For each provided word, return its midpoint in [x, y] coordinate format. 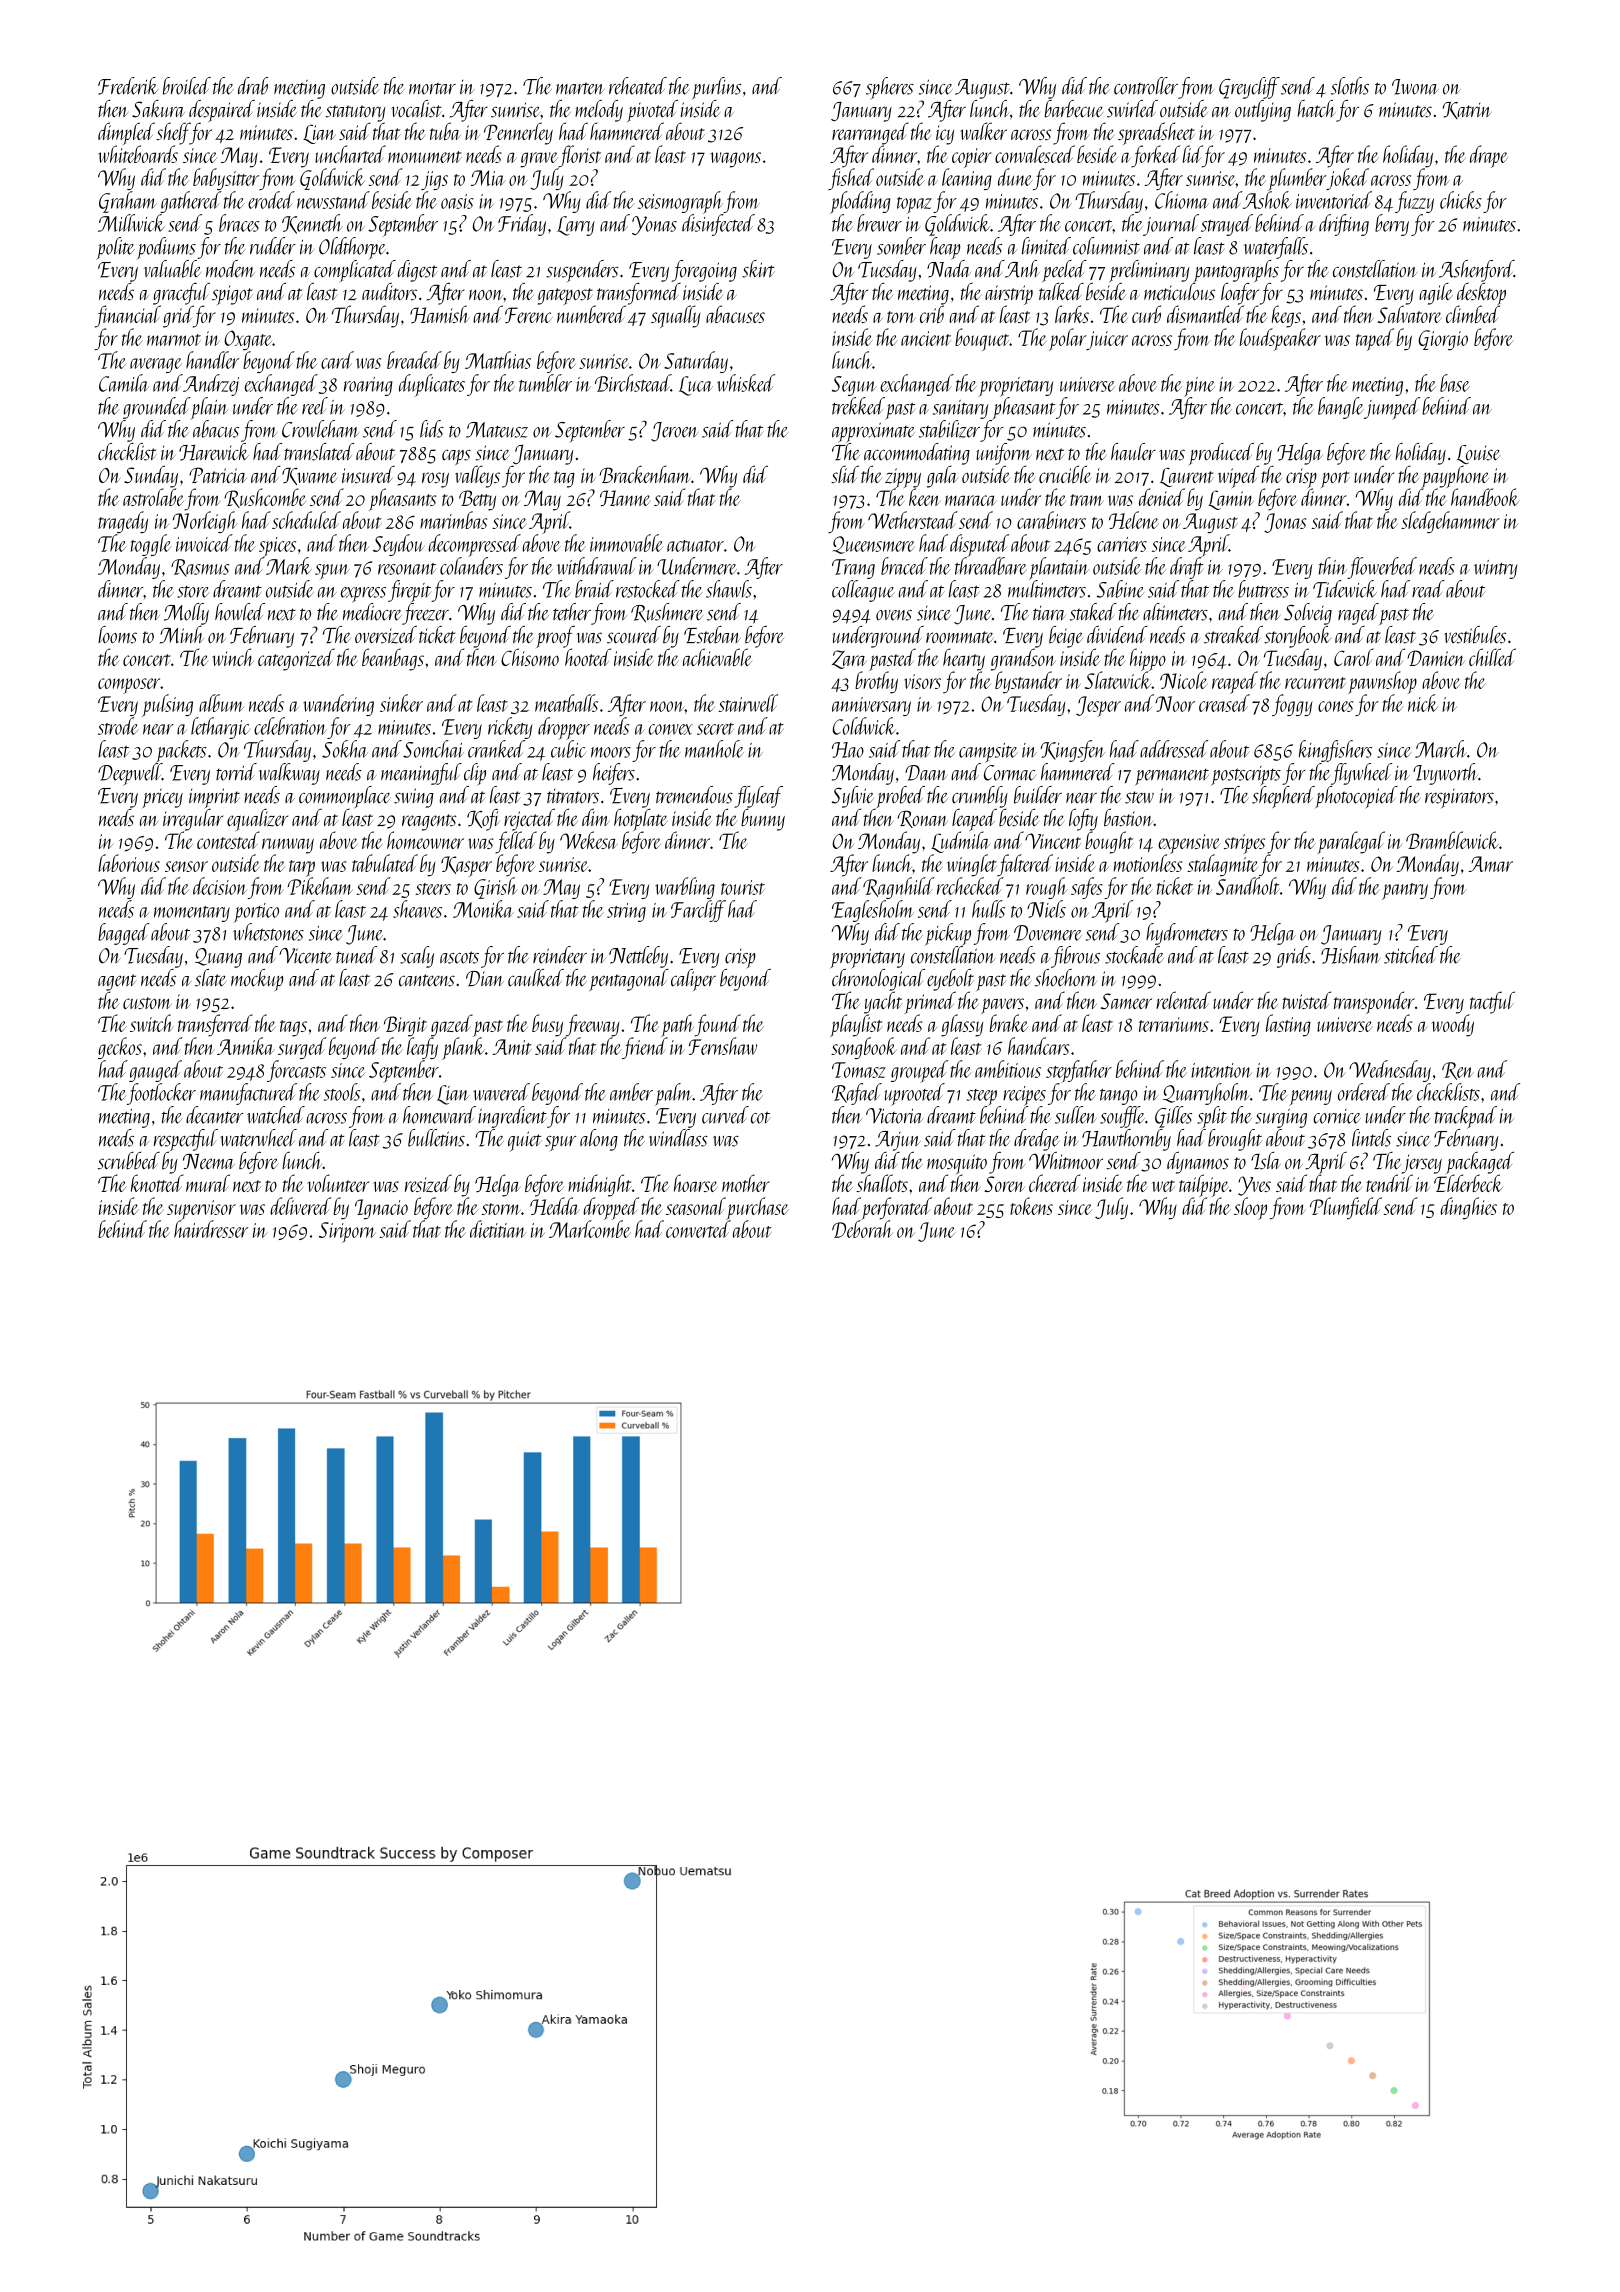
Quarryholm [1206, 1094]
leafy [422, 1048]
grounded [156, 408]
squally [676, 316]
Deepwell [130, 774]
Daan [926, 773]
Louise [1478, 454]
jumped [1392, 408]
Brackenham [645, 474]
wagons [735, 160]
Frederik [128, 86]
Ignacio [381, 1209]
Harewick [214, 452]
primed [930, 1002]
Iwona [1415, 87]
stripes [1244, 844]
